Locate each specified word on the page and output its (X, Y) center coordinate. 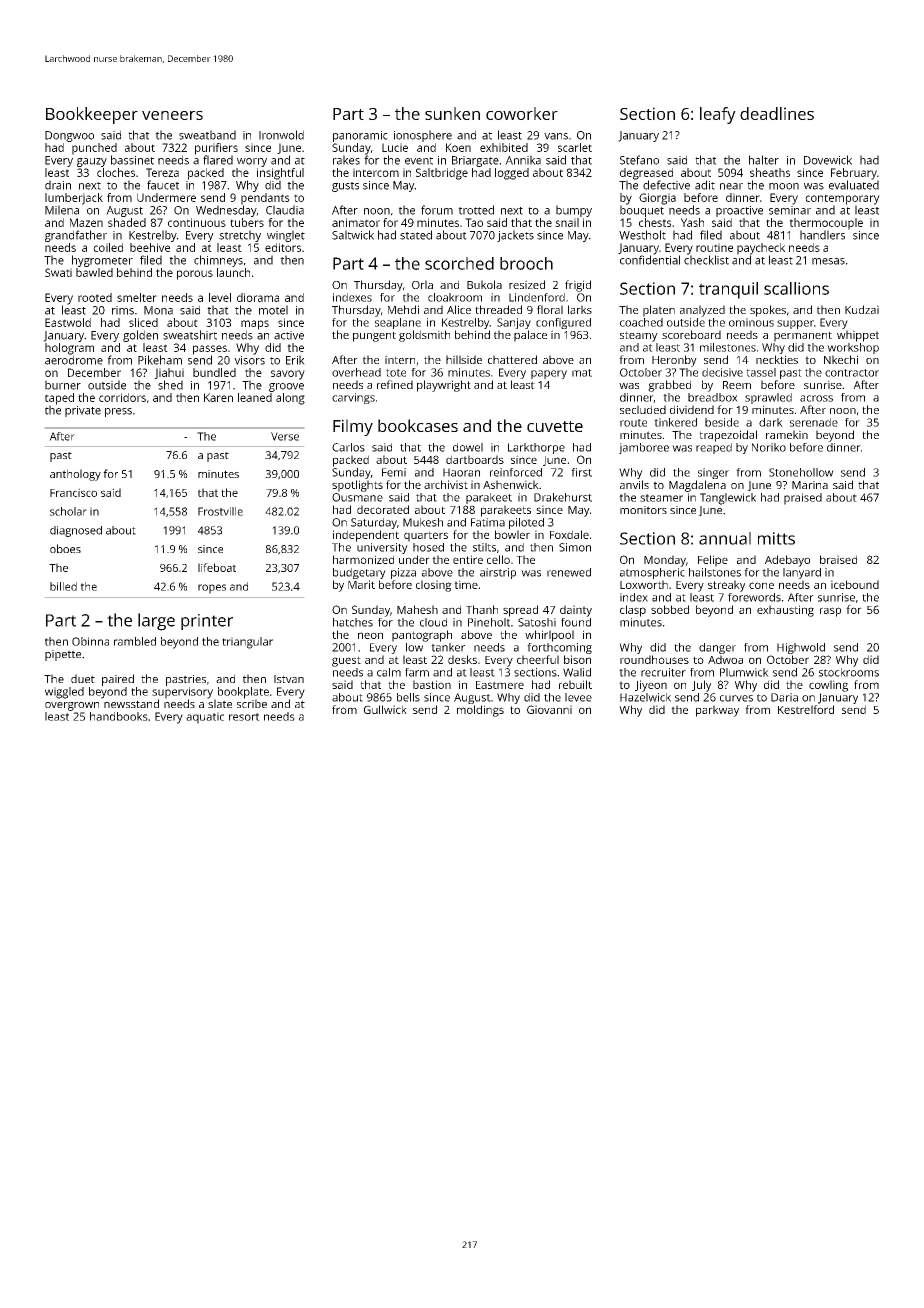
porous (195, 275)
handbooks (119, 716)
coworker (522, 113)
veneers (172, 115)
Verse (285, 436)
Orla (422, 284)
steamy (639, 336)
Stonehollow (801, 472)
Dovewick (828, 160)
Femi (394, 472)
